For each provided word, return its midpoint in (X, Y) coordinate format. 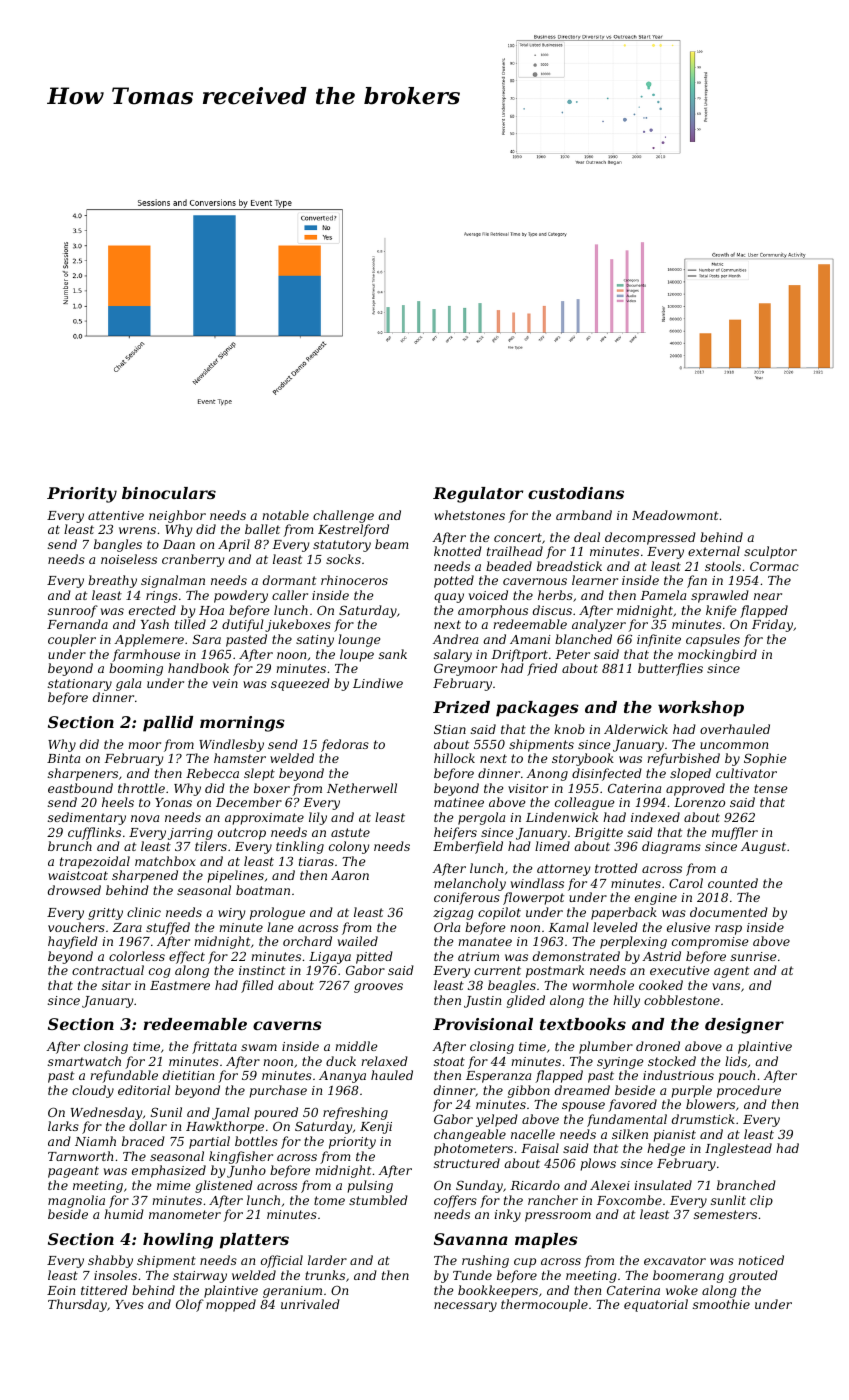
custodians (576, 493)
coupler (72, 640)
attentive (116, 515)
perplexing (633, 942)
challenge (343, 516)
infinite (659, 640)
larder (327, 1260)
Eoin (61, 1290)
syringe (620, 1063)
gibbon (529, 1091)
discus (552, 610)
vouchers (76, 927)
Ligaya (330, 958)
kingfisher (241, 1157)
